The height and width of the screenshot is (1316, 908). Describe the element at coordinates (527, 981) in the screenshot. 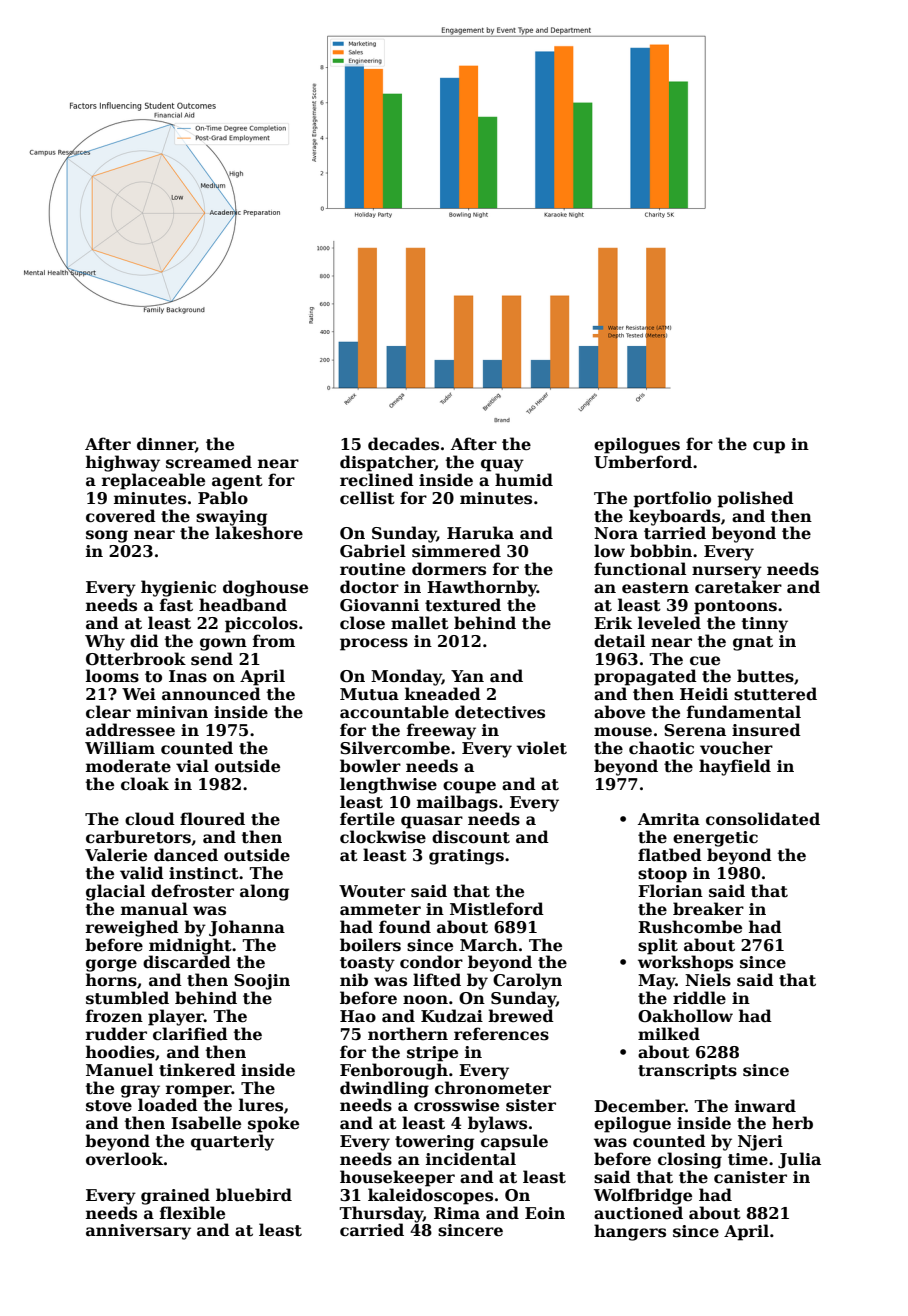

I see `Carolyn` at that location.
